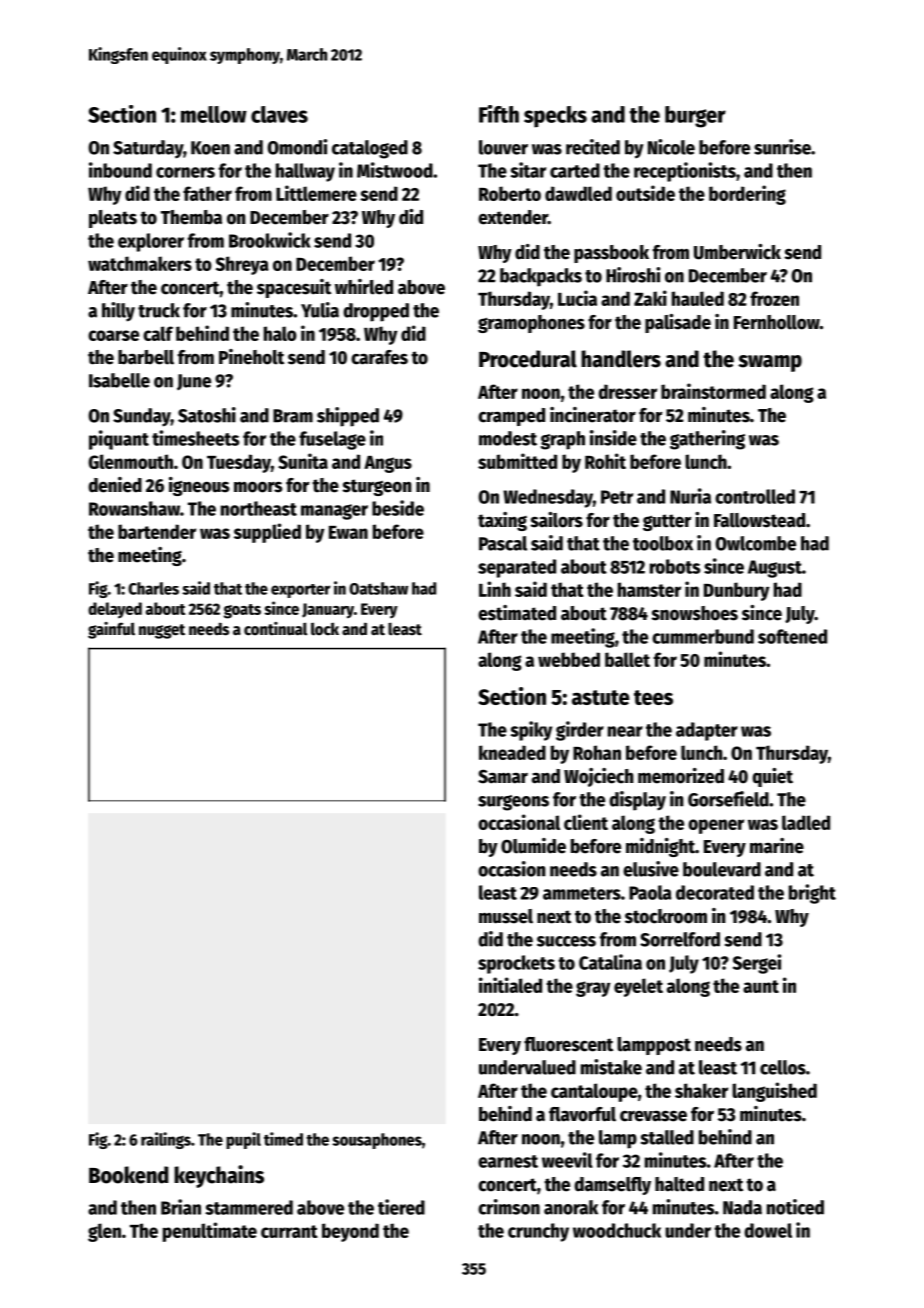 The image size is (924, 1308). I want to click on Samar, so click(503, 776).
